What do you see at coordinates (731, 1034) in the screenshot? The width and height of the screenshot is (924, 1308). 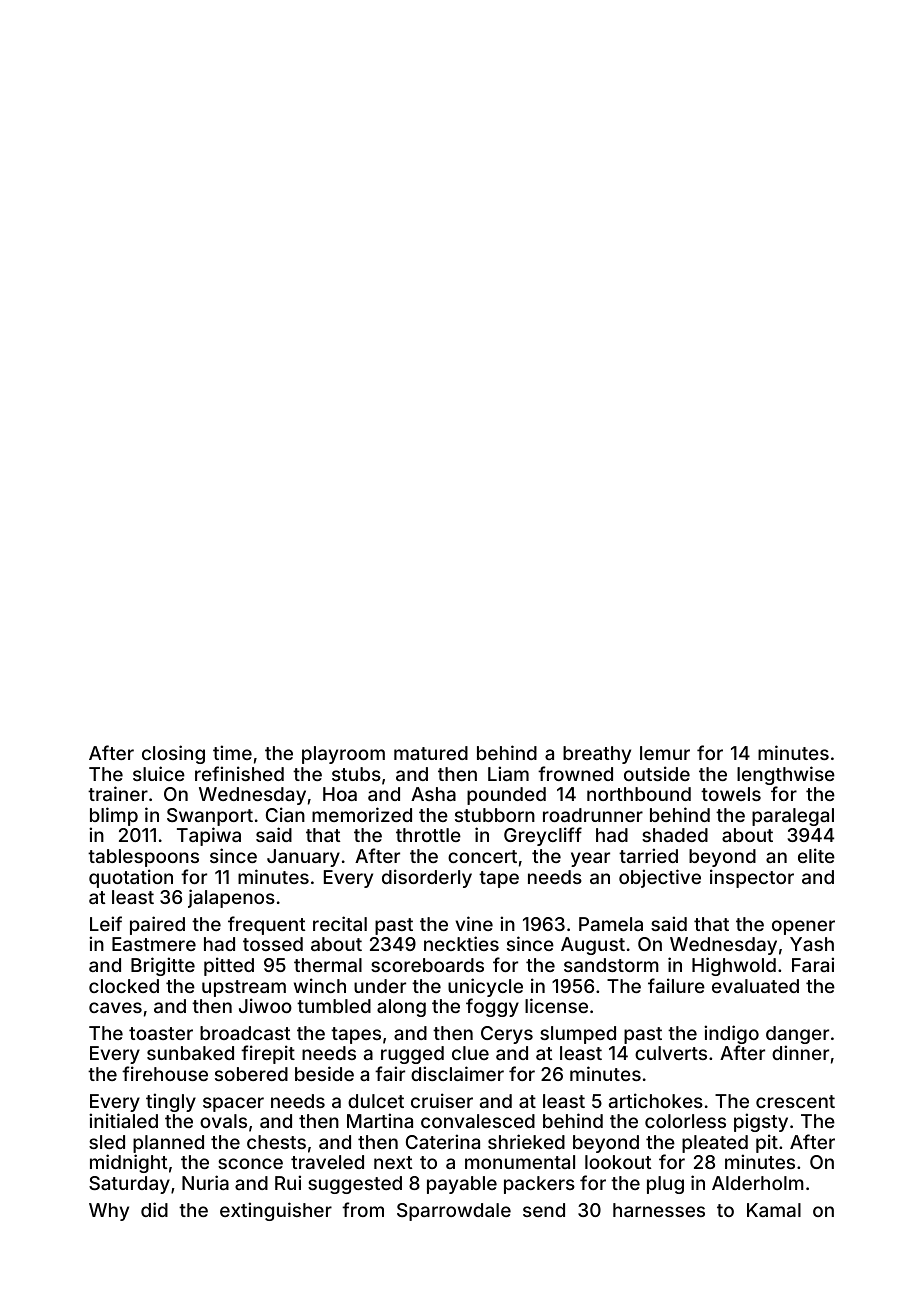 I see `indigo` at bounding box center [731, 1034].
